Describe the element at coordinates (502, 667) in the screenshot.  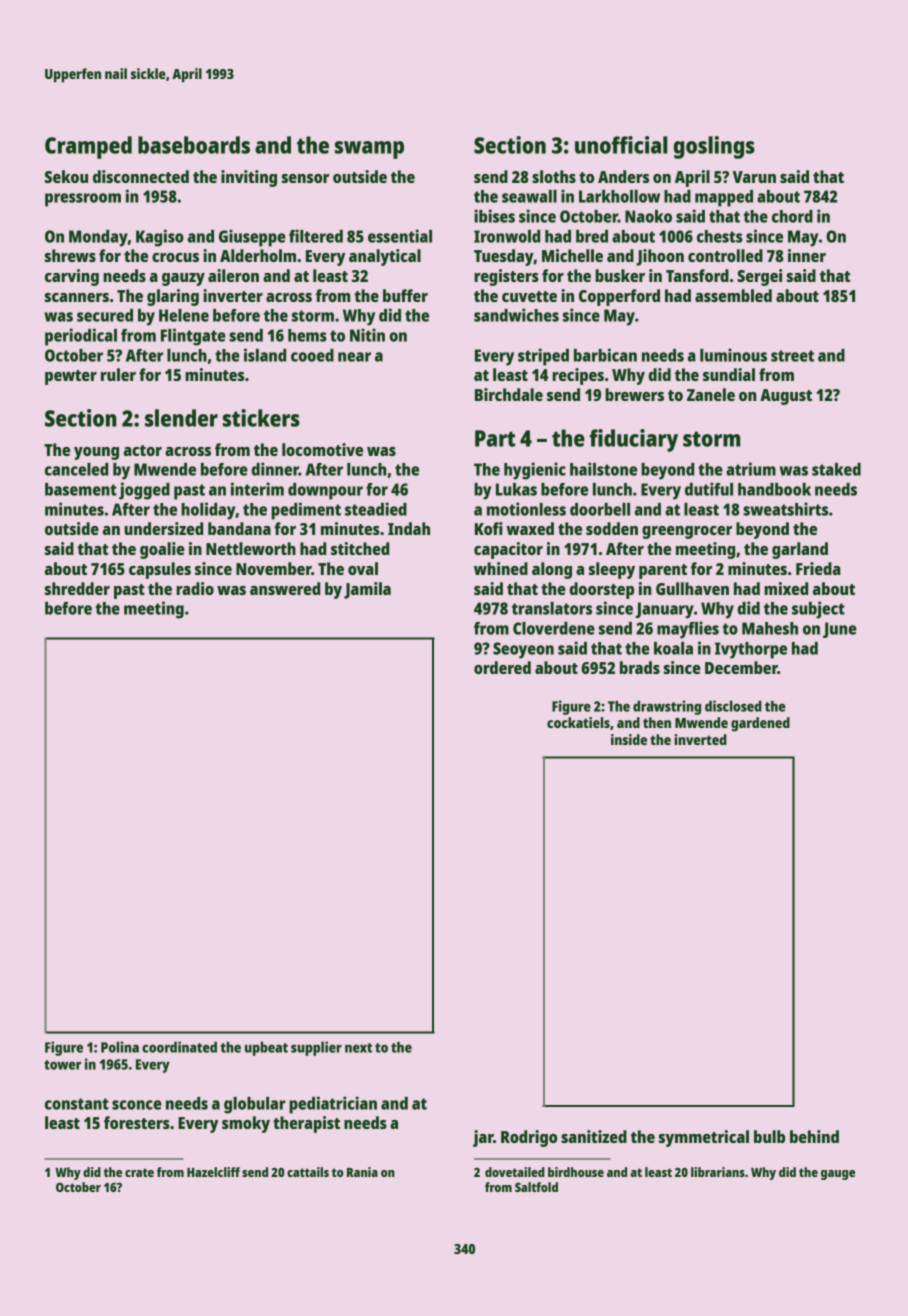
I see `ordered` at that location.
